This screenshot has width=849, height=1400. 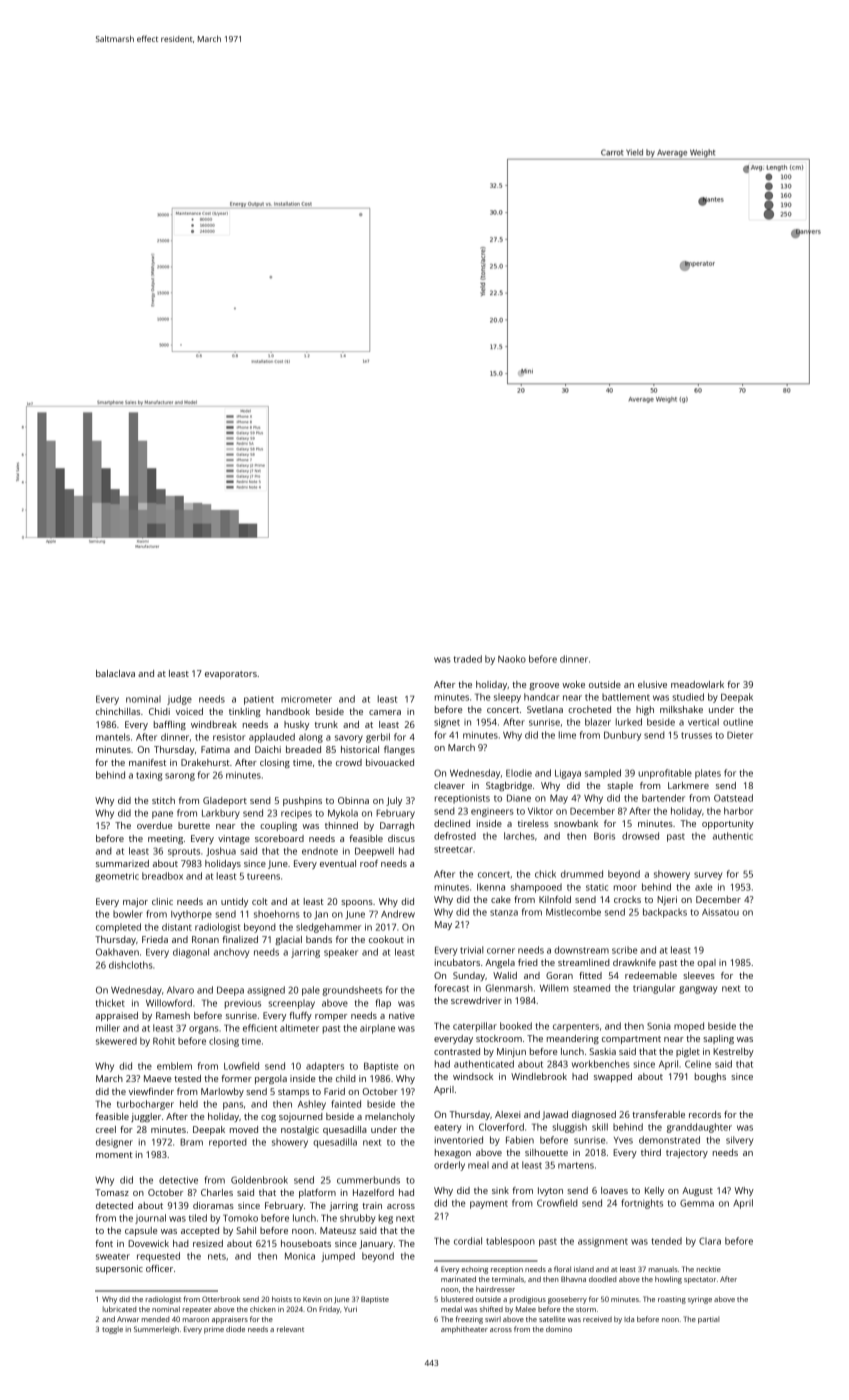 I want to click on accepted, so click(x=200, y=1231).
